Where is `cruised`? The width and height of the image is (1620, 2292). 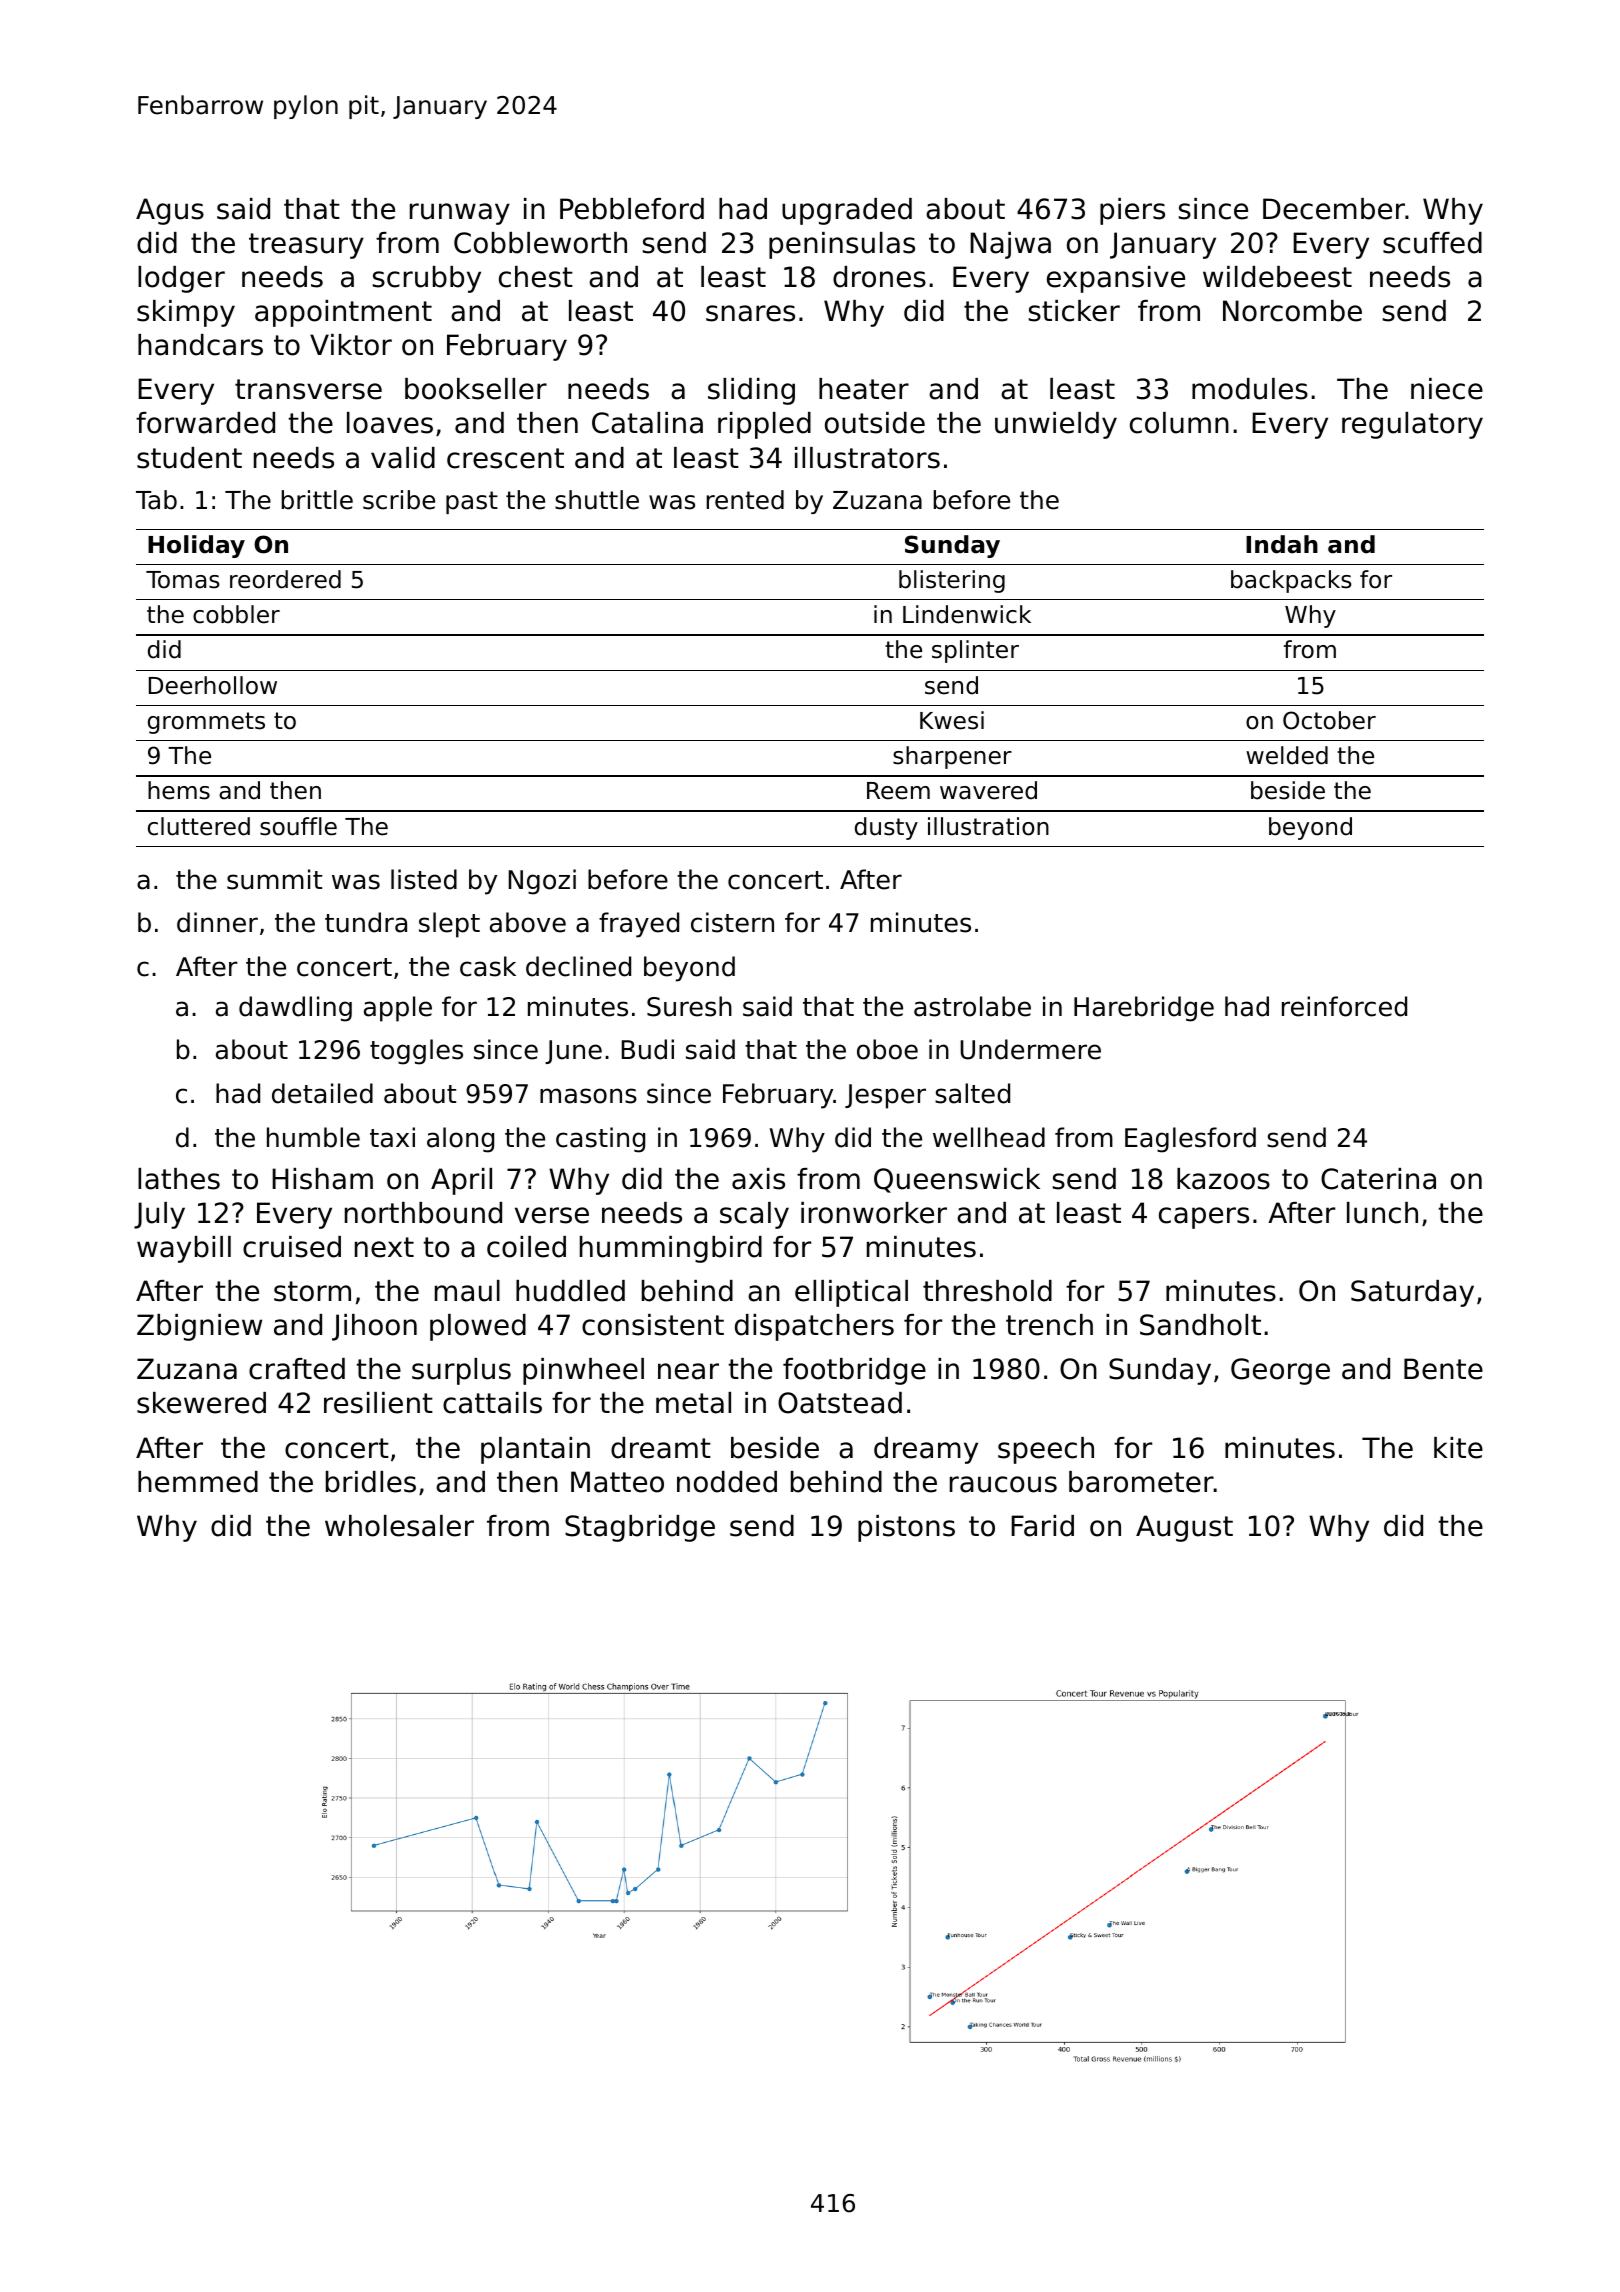 cruised is located at coordinates (292, 1247).
